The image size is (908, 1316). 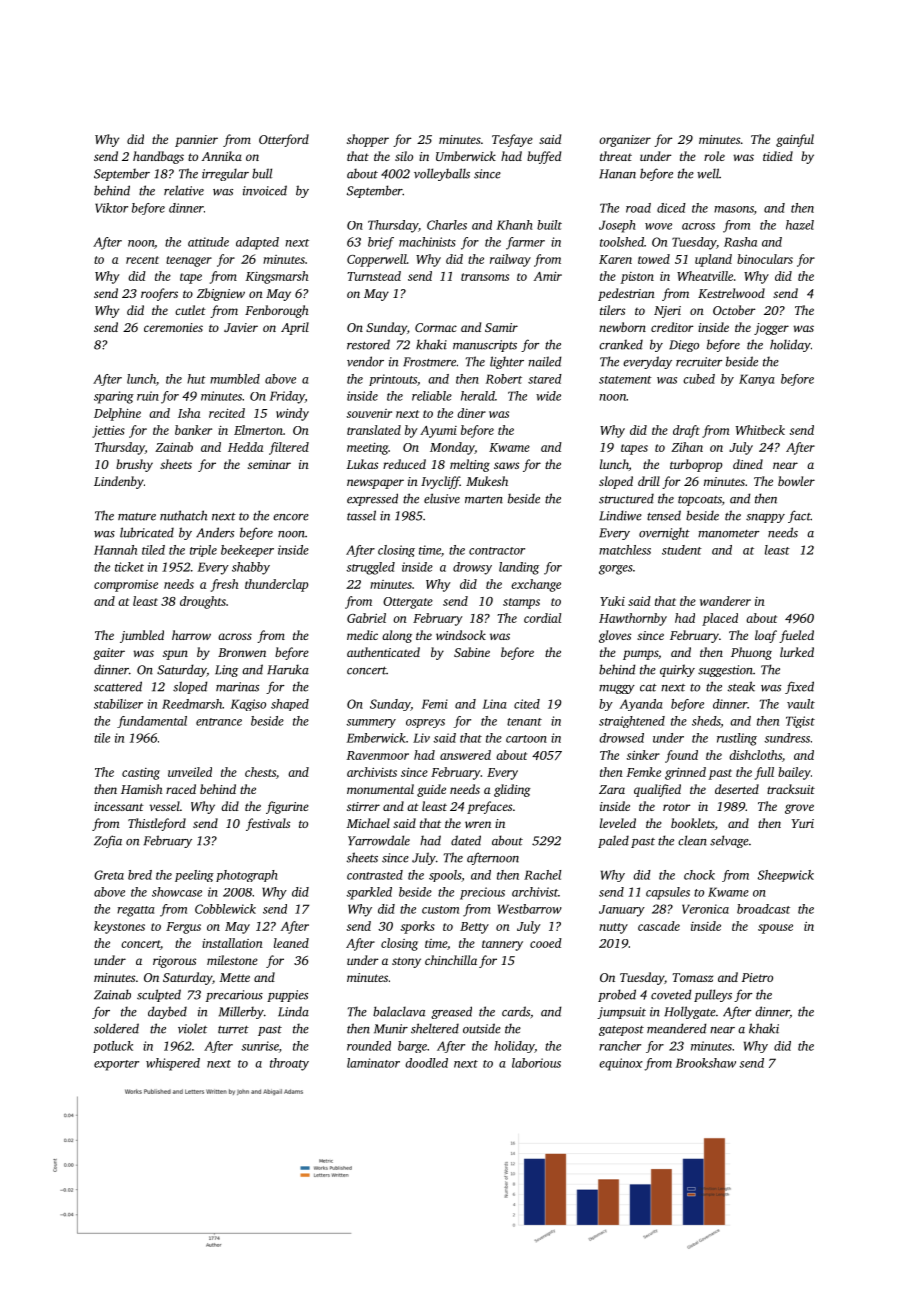 What do you see at coordinates (361, 515) in the screenshot?
I see `tassel` at bounding box center [361, 515].
